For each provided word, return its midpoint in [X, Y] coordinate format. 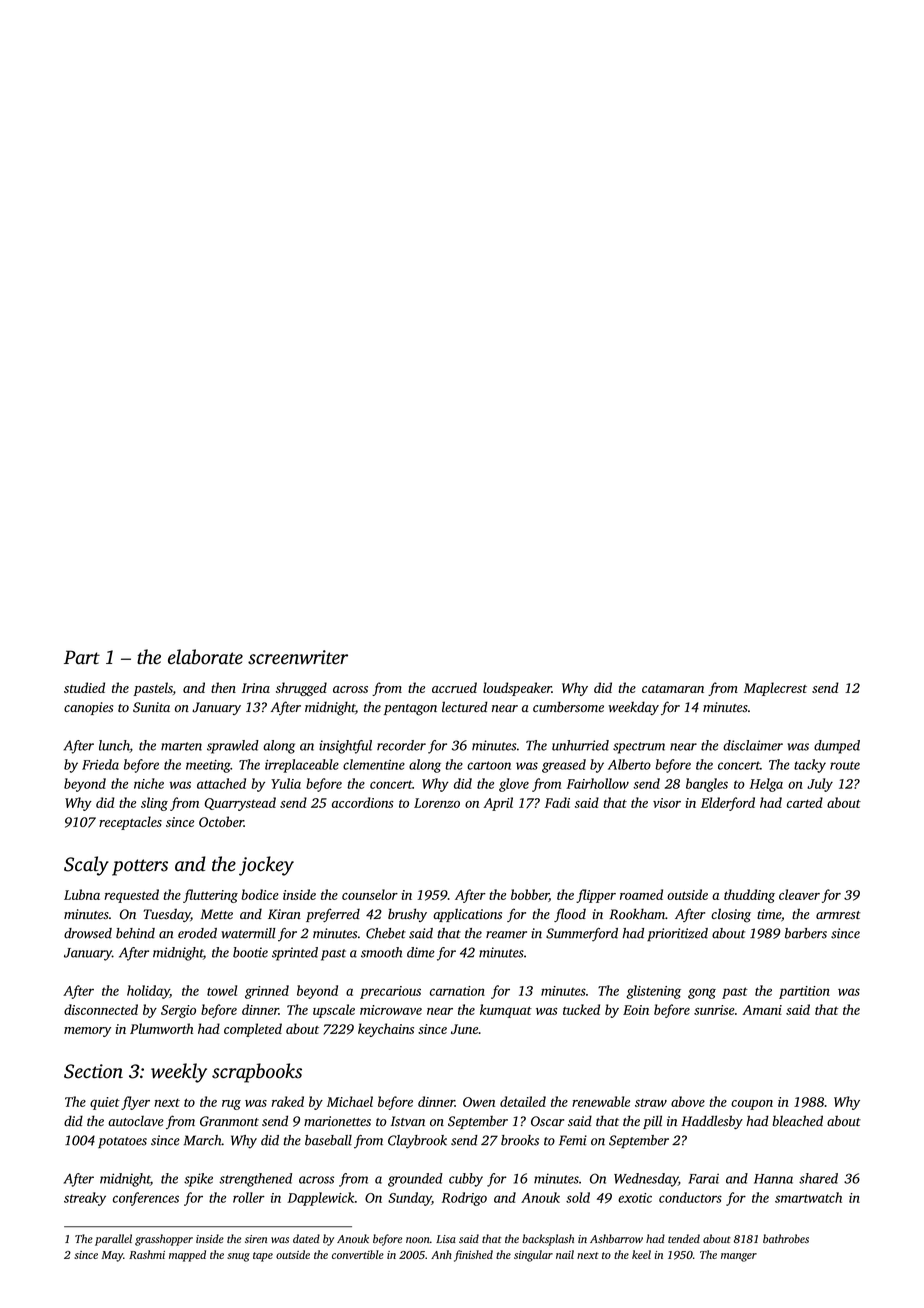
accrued [454, 687]
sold [578, 1197]
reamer [506, 935]
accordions [363, 802]
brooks [520, 1140]
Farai [703, 1178]
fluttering [210, 896]
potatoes [122, 1143]
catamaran [673, 689]
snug [238, 1257]
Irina [256, 688]
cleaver [799, 894]
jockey [266, 866]
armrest [838, 915]
